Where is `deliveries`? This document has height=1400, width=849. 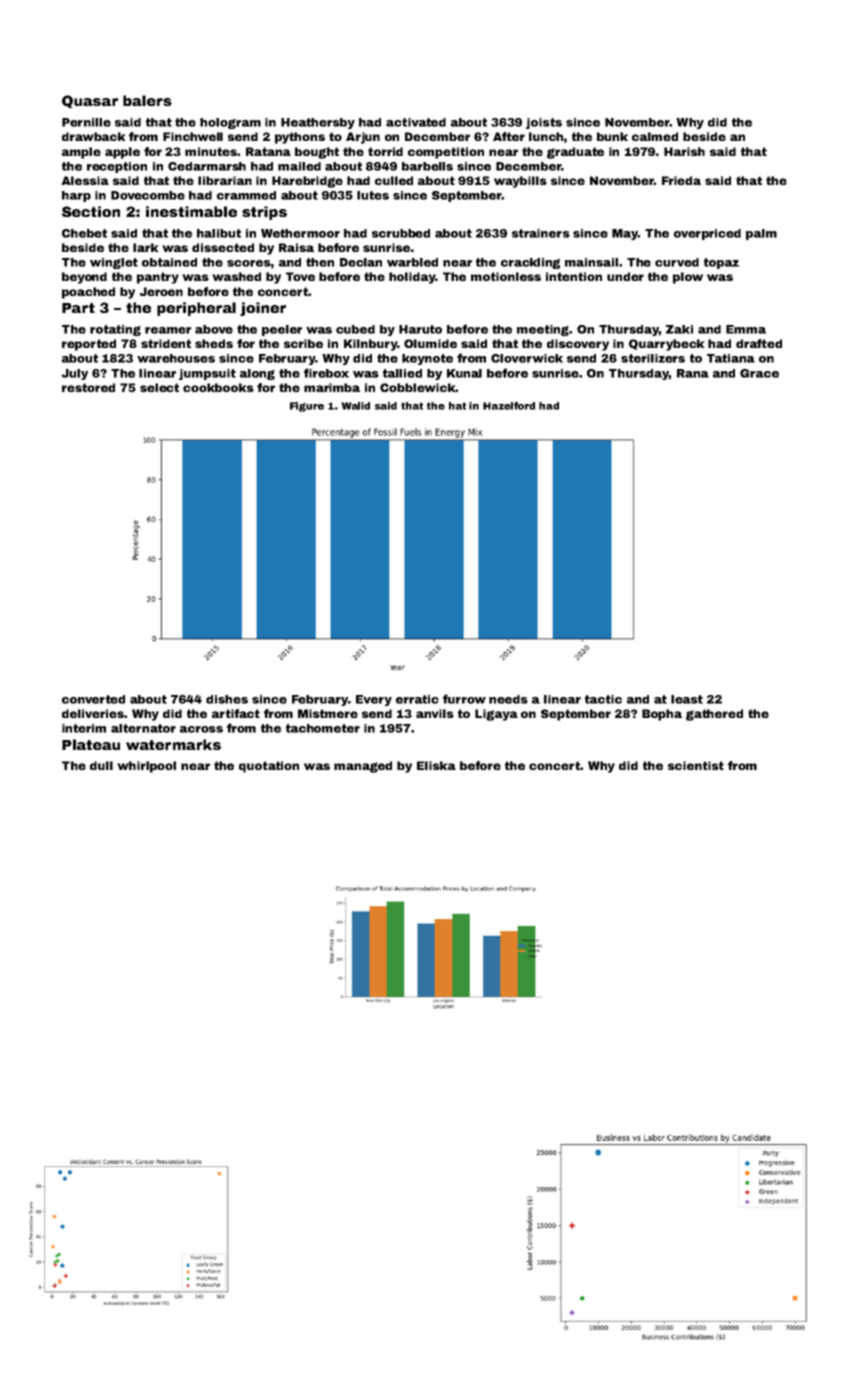 deliveries is located at coordinates (93, 713).
